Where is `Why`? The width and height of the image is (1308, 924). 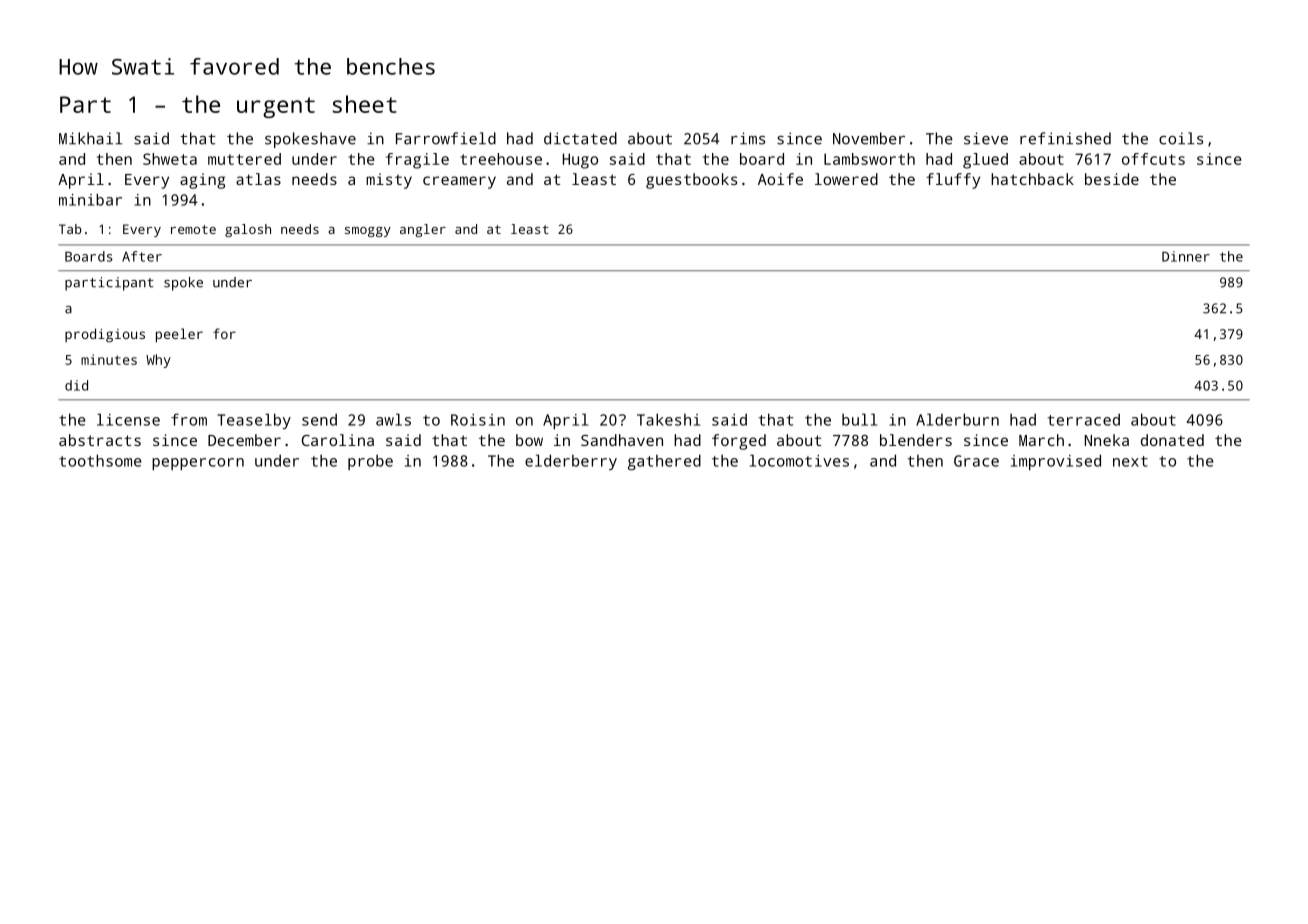 Why is located at coordinates (158, 361).
